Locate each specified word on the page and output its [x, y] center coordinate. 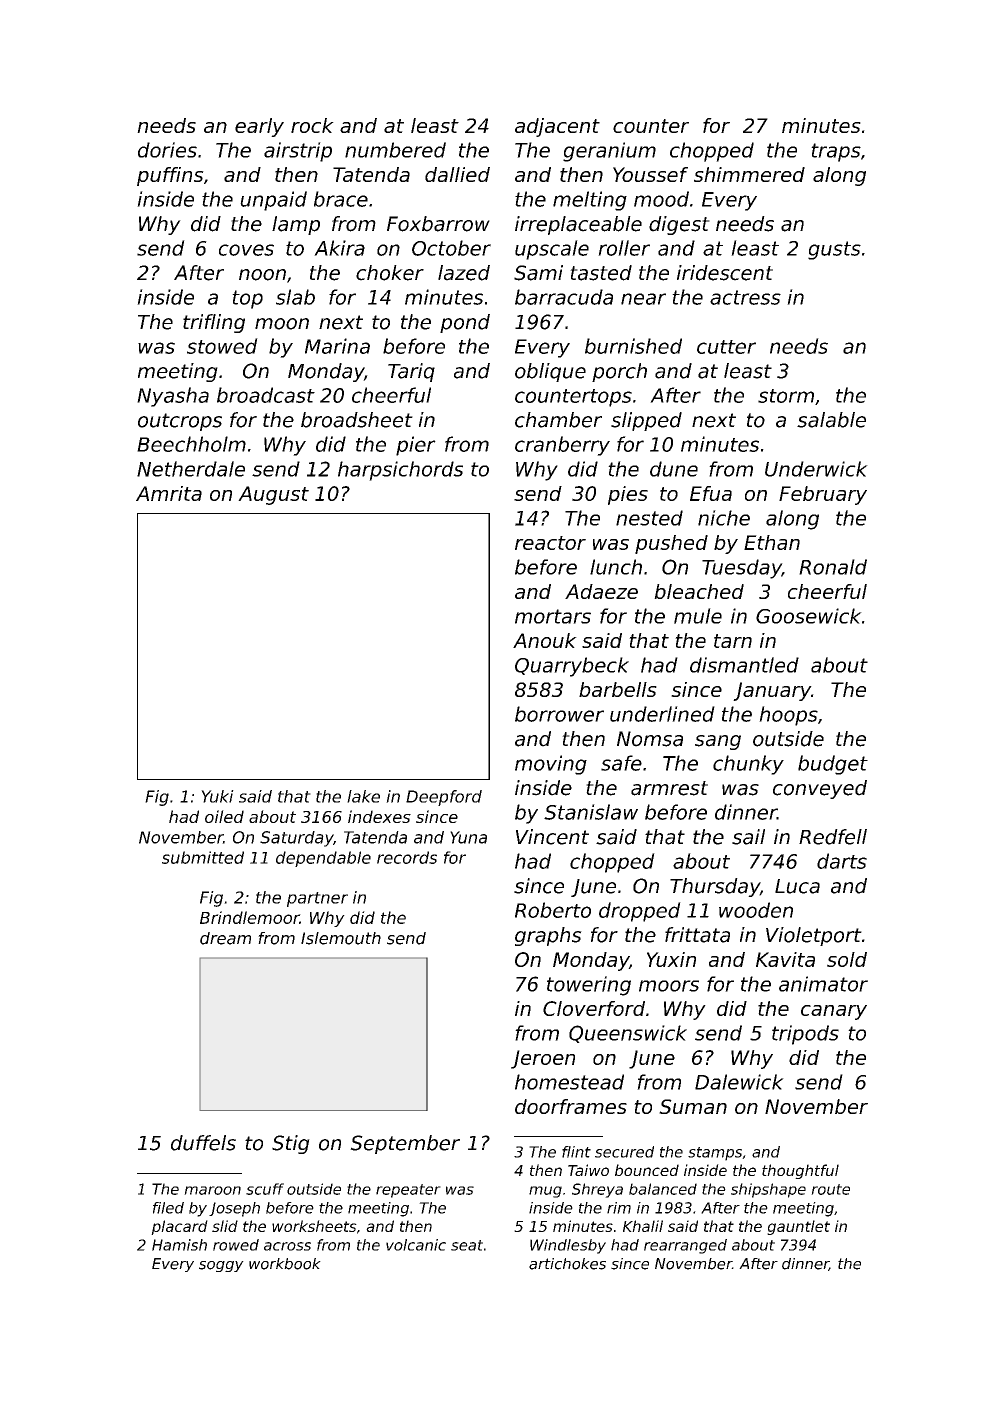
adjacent [557, 127]
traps [836, 152]
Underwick [816, 469]
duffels [203, 1143]
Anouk [545, 640]
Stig [291, 1144]
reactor [550, 543]
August [273, 495]
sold [847, 959]
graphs [548, 936]
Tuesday [742, 569]
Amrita [169, 493]
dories [167, 150]
